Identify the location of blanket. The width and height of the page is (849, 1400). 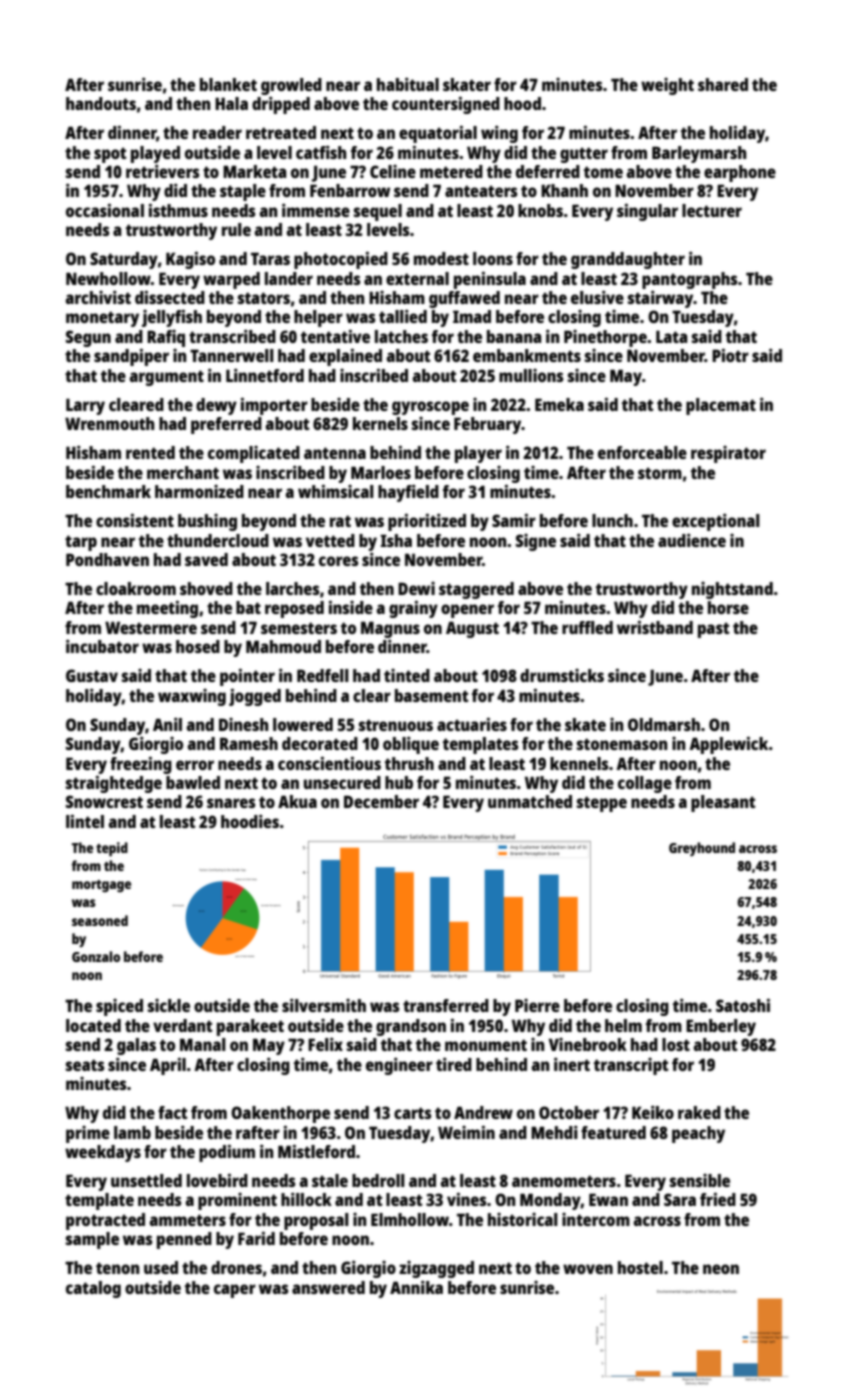
(228, 84).
